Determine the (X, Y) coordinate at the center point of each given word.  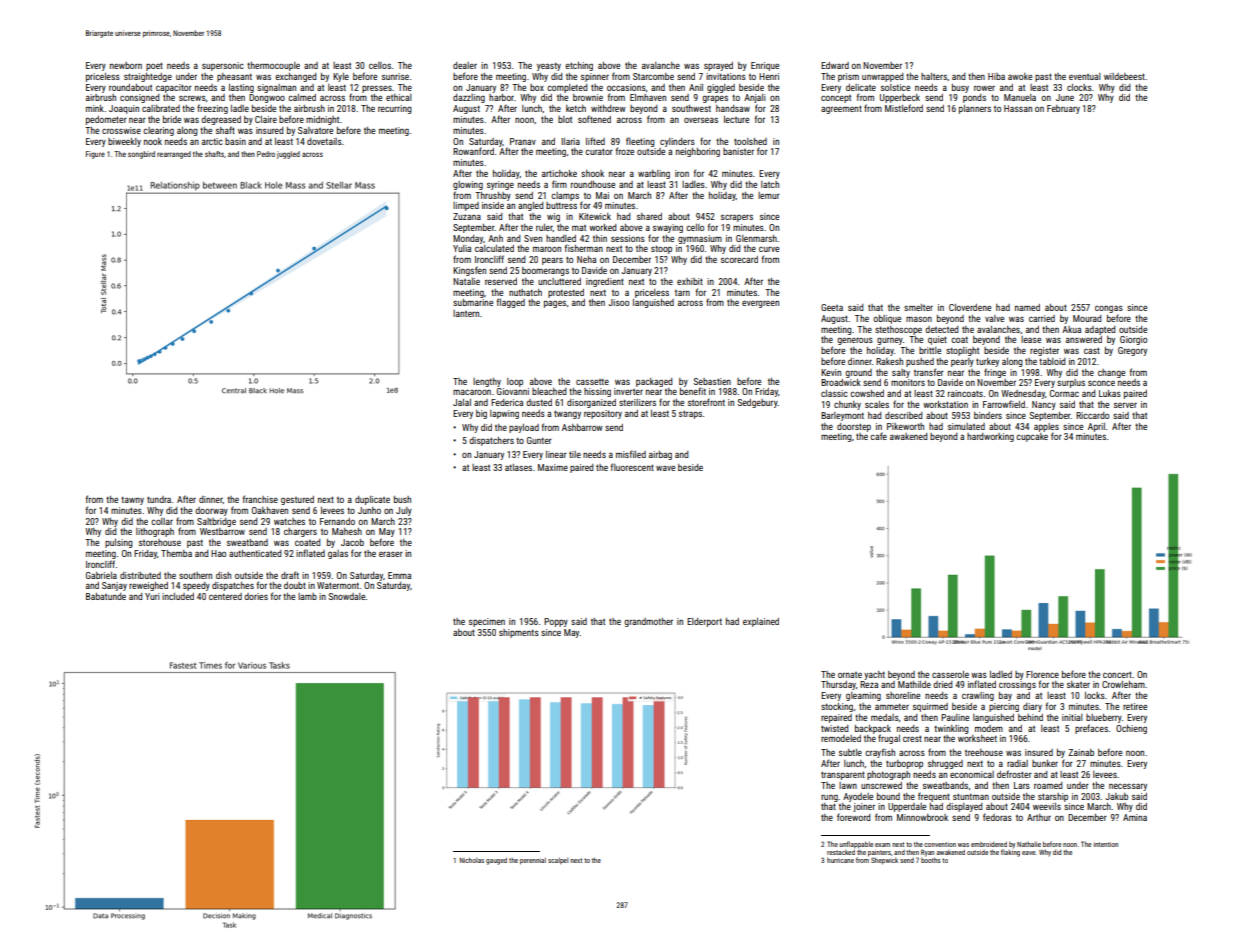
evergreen (760, 304)
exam (882, 845)
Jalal (462, 402)
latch (770, 184)
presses (377, 89)
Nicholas (472, 860)
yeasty (549, 66)
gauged (496, 861)
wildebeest (1124, 76)
